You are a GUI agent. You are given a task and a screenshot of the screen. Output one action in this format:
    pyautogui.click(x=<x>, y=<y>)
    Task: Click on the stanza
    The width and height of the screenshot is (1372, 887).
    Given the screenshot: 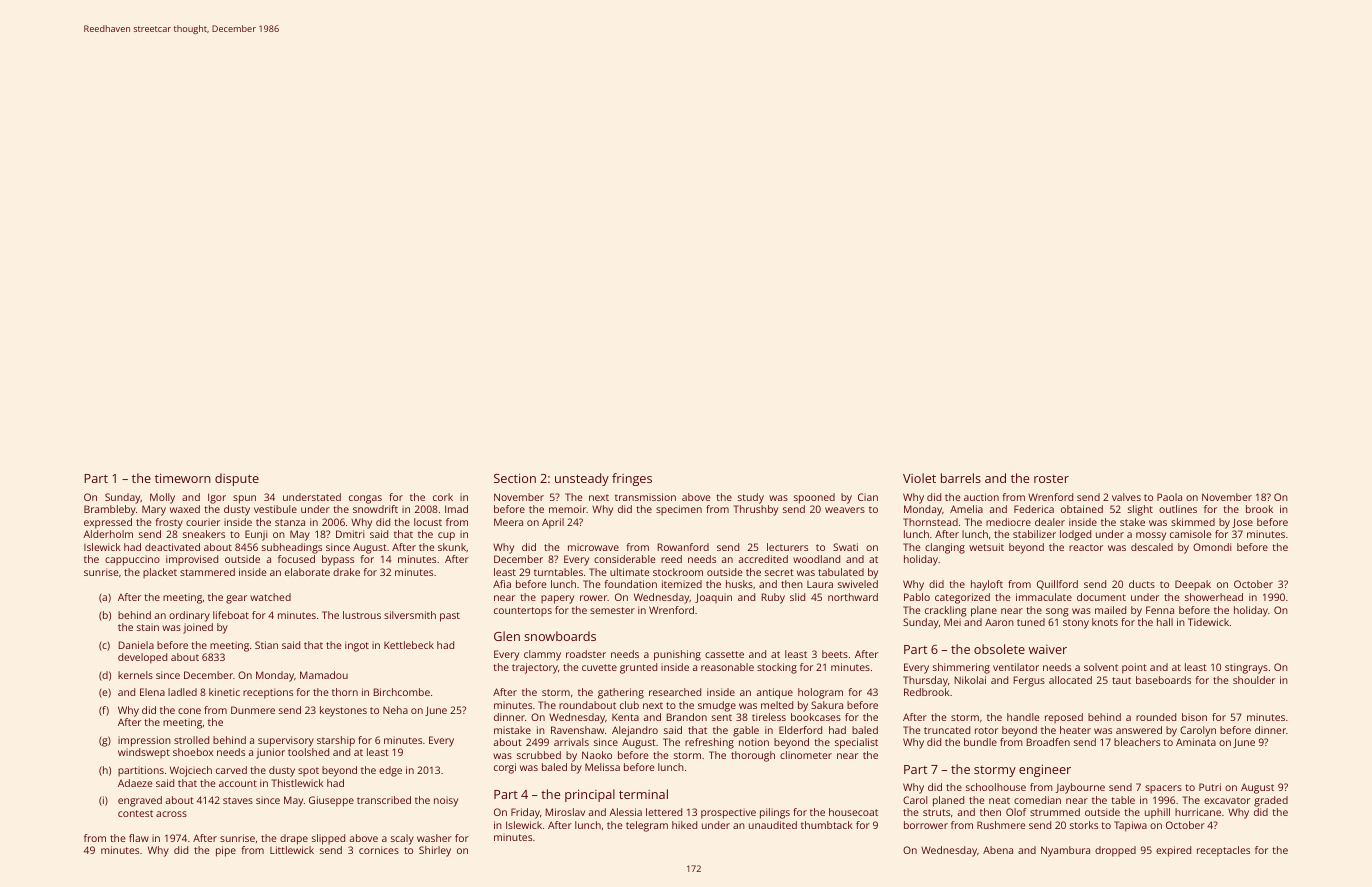 What is the action you would take?
    pyautogui.click(x=290, y=522)
